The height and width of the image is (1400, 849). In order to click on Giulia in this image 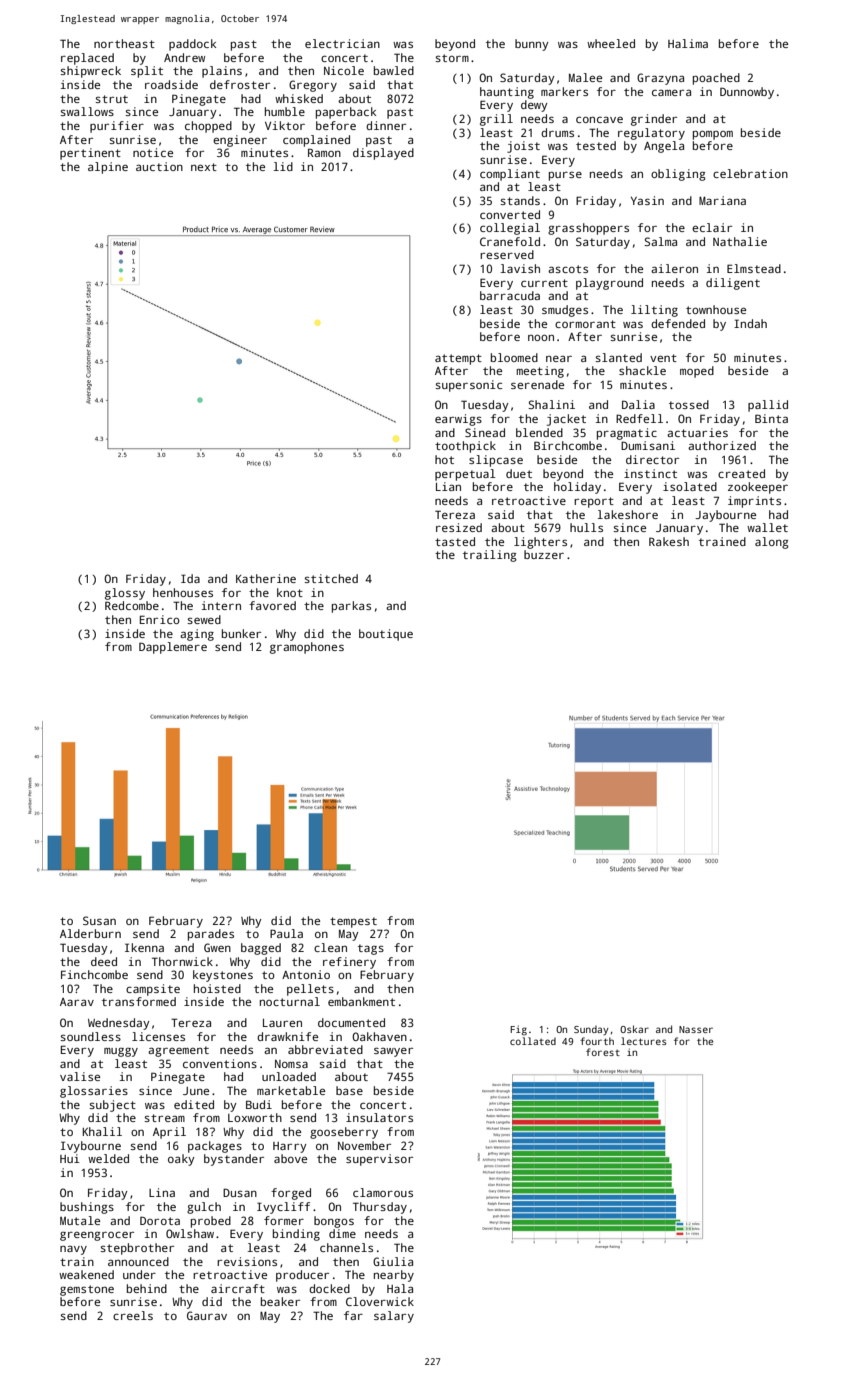, I will do `click(393, 1261)`.
